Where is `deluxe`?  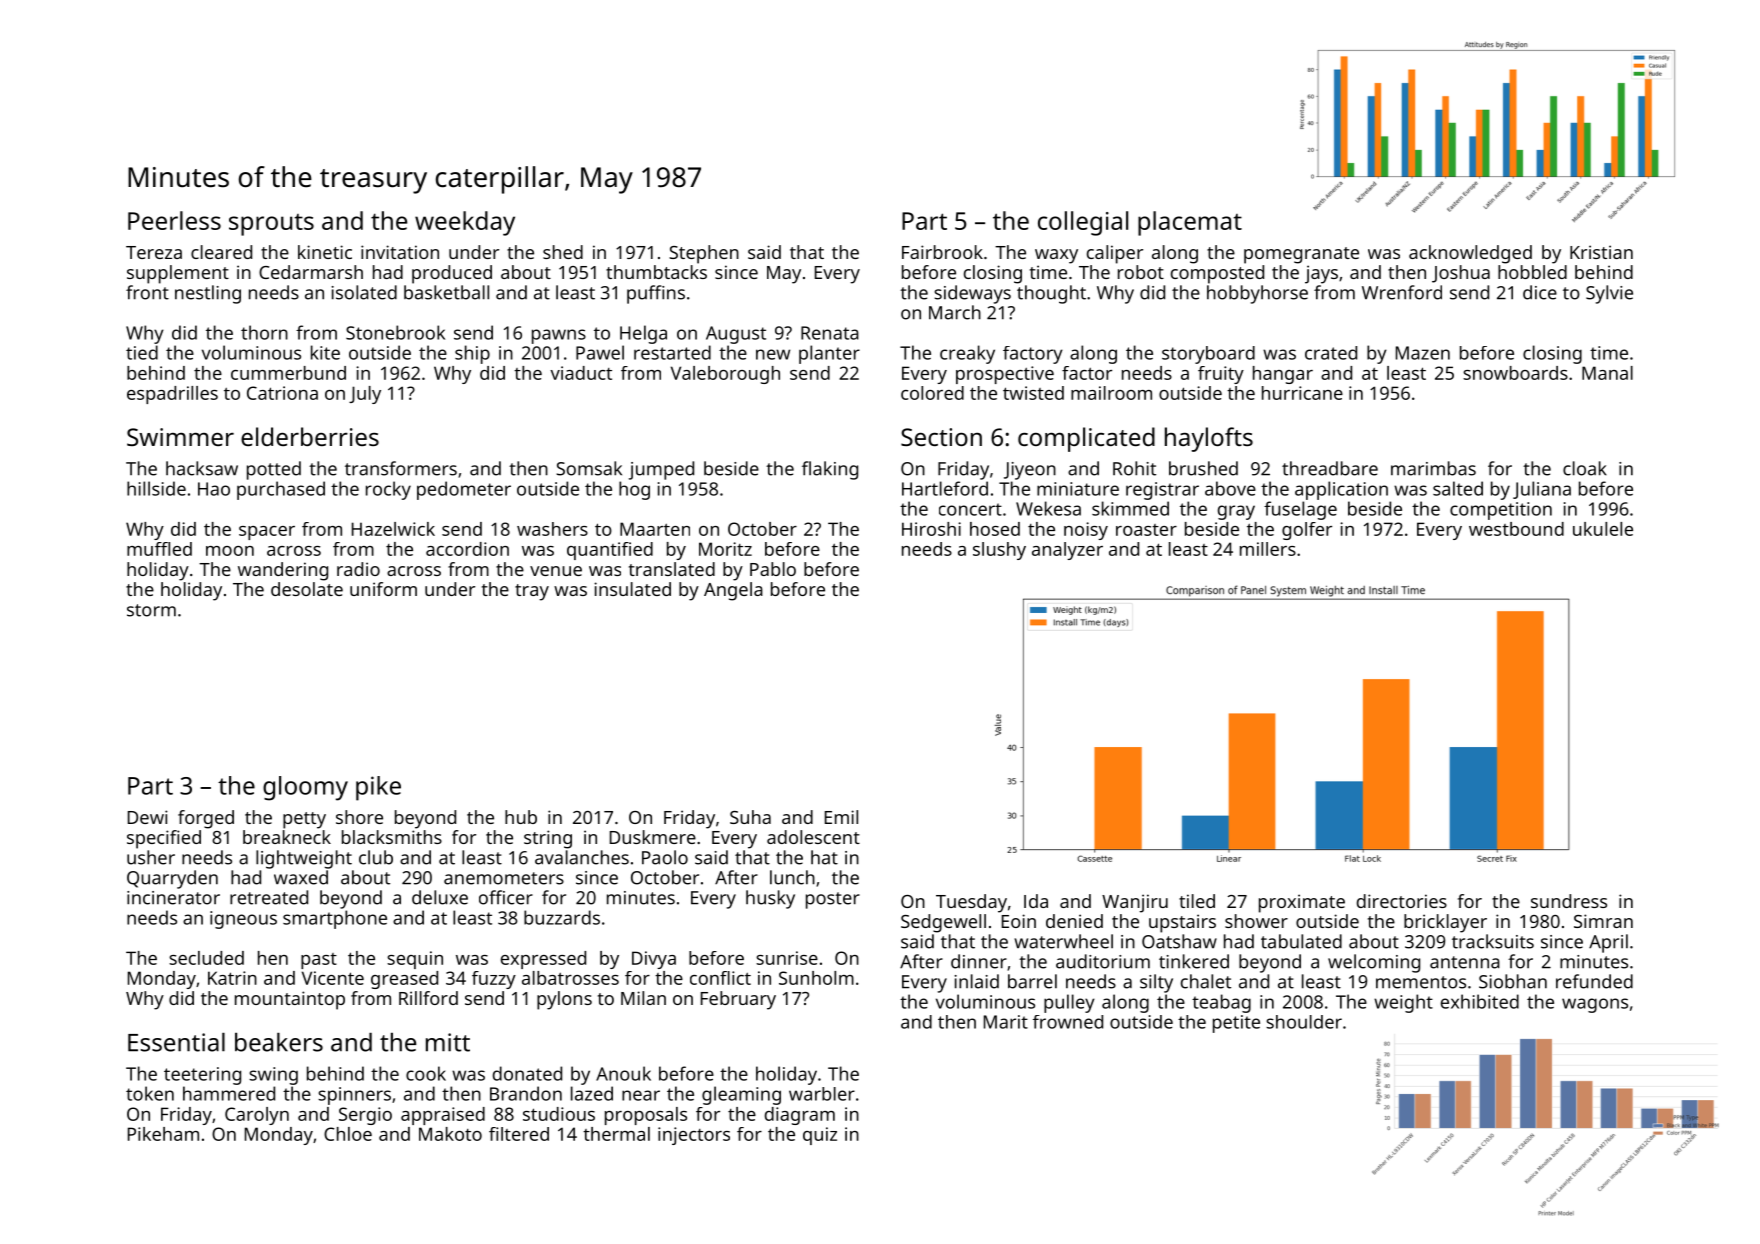 deluxe is located at coordinates (440, 897).
